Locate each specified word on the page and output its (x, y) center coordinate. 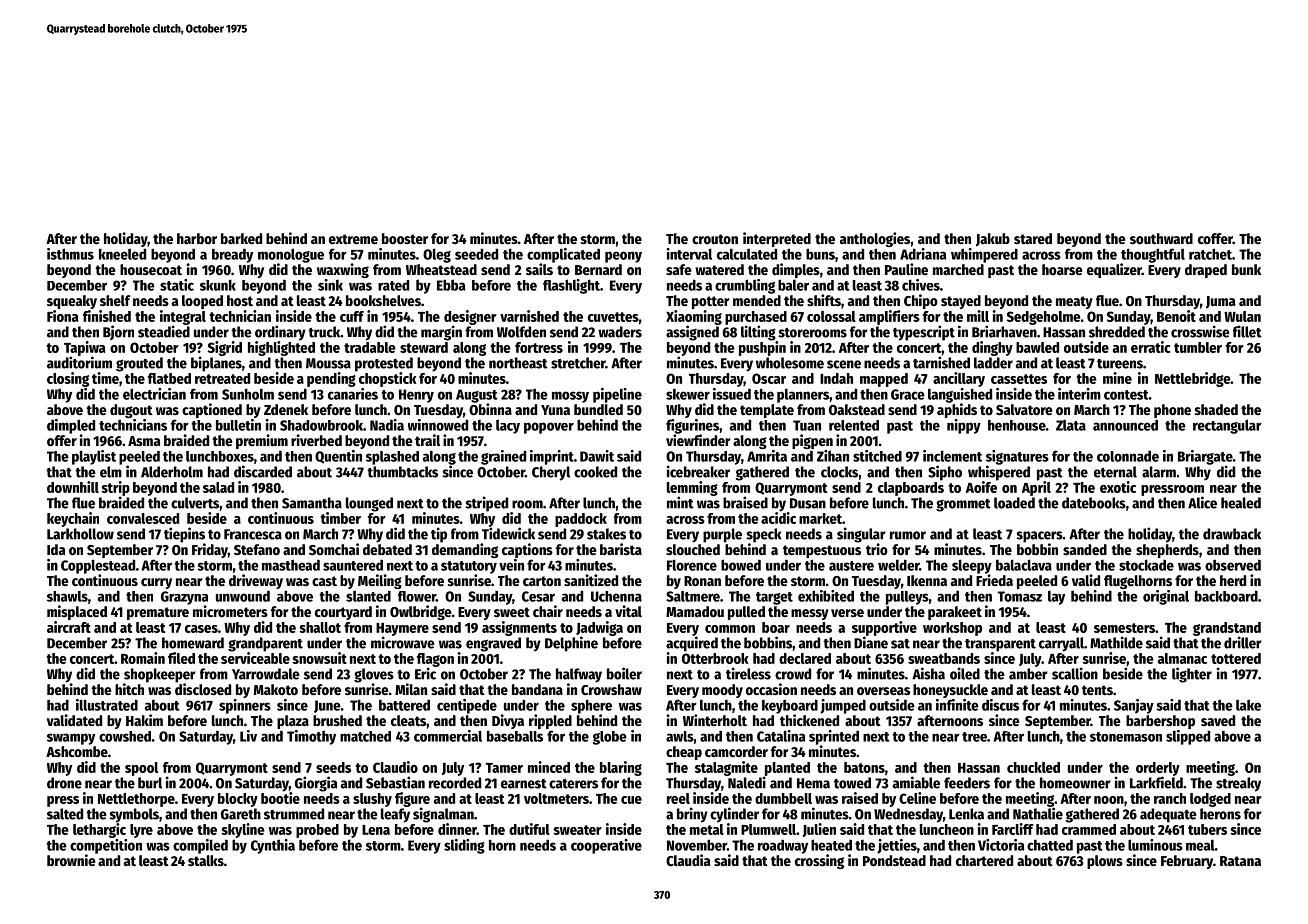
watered (719, 269)
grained (503, 457)
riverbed (316, 440)
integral (183, 317)
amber (1028, 674)
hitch (129, 689)
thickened (809, 720)
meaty (1074, 302)
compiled (200, 846)
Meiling (380, 581)
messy (810, 614)
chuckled (1033, 767)
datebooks (1094, 503)
